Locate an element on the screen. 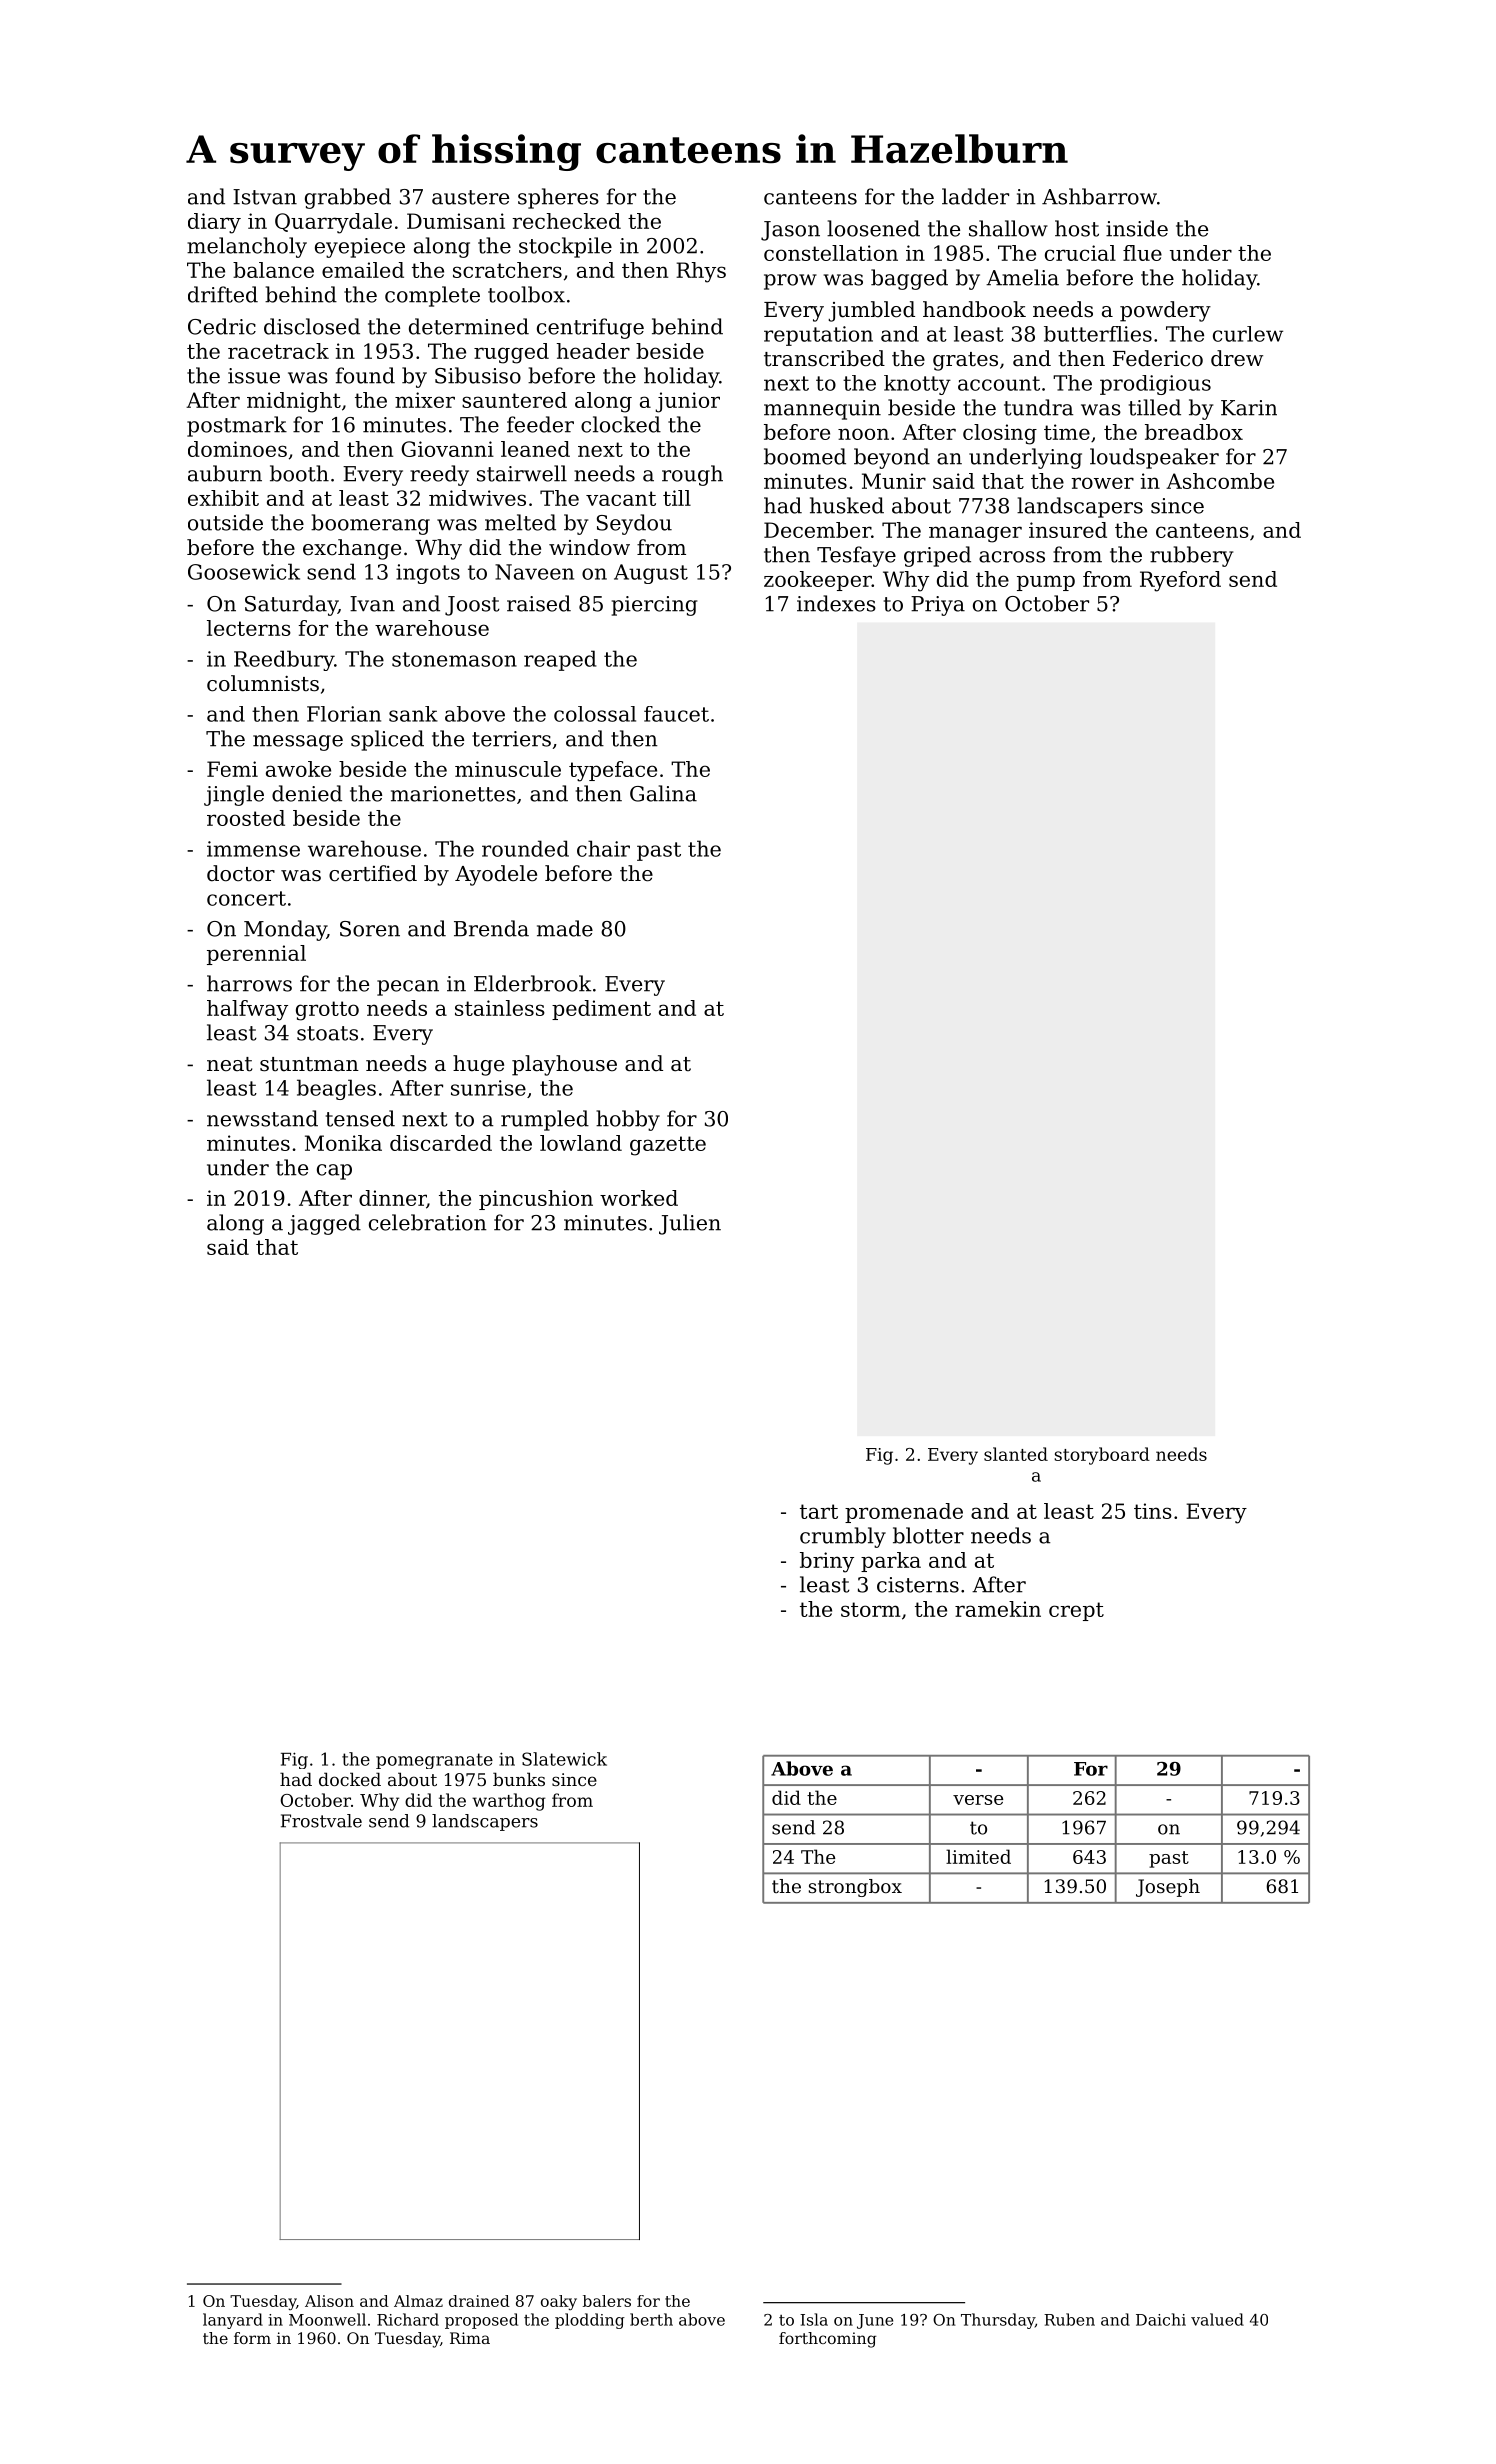 The image size is (1496, 2464). balers is located at coordinates (607, 2301).
